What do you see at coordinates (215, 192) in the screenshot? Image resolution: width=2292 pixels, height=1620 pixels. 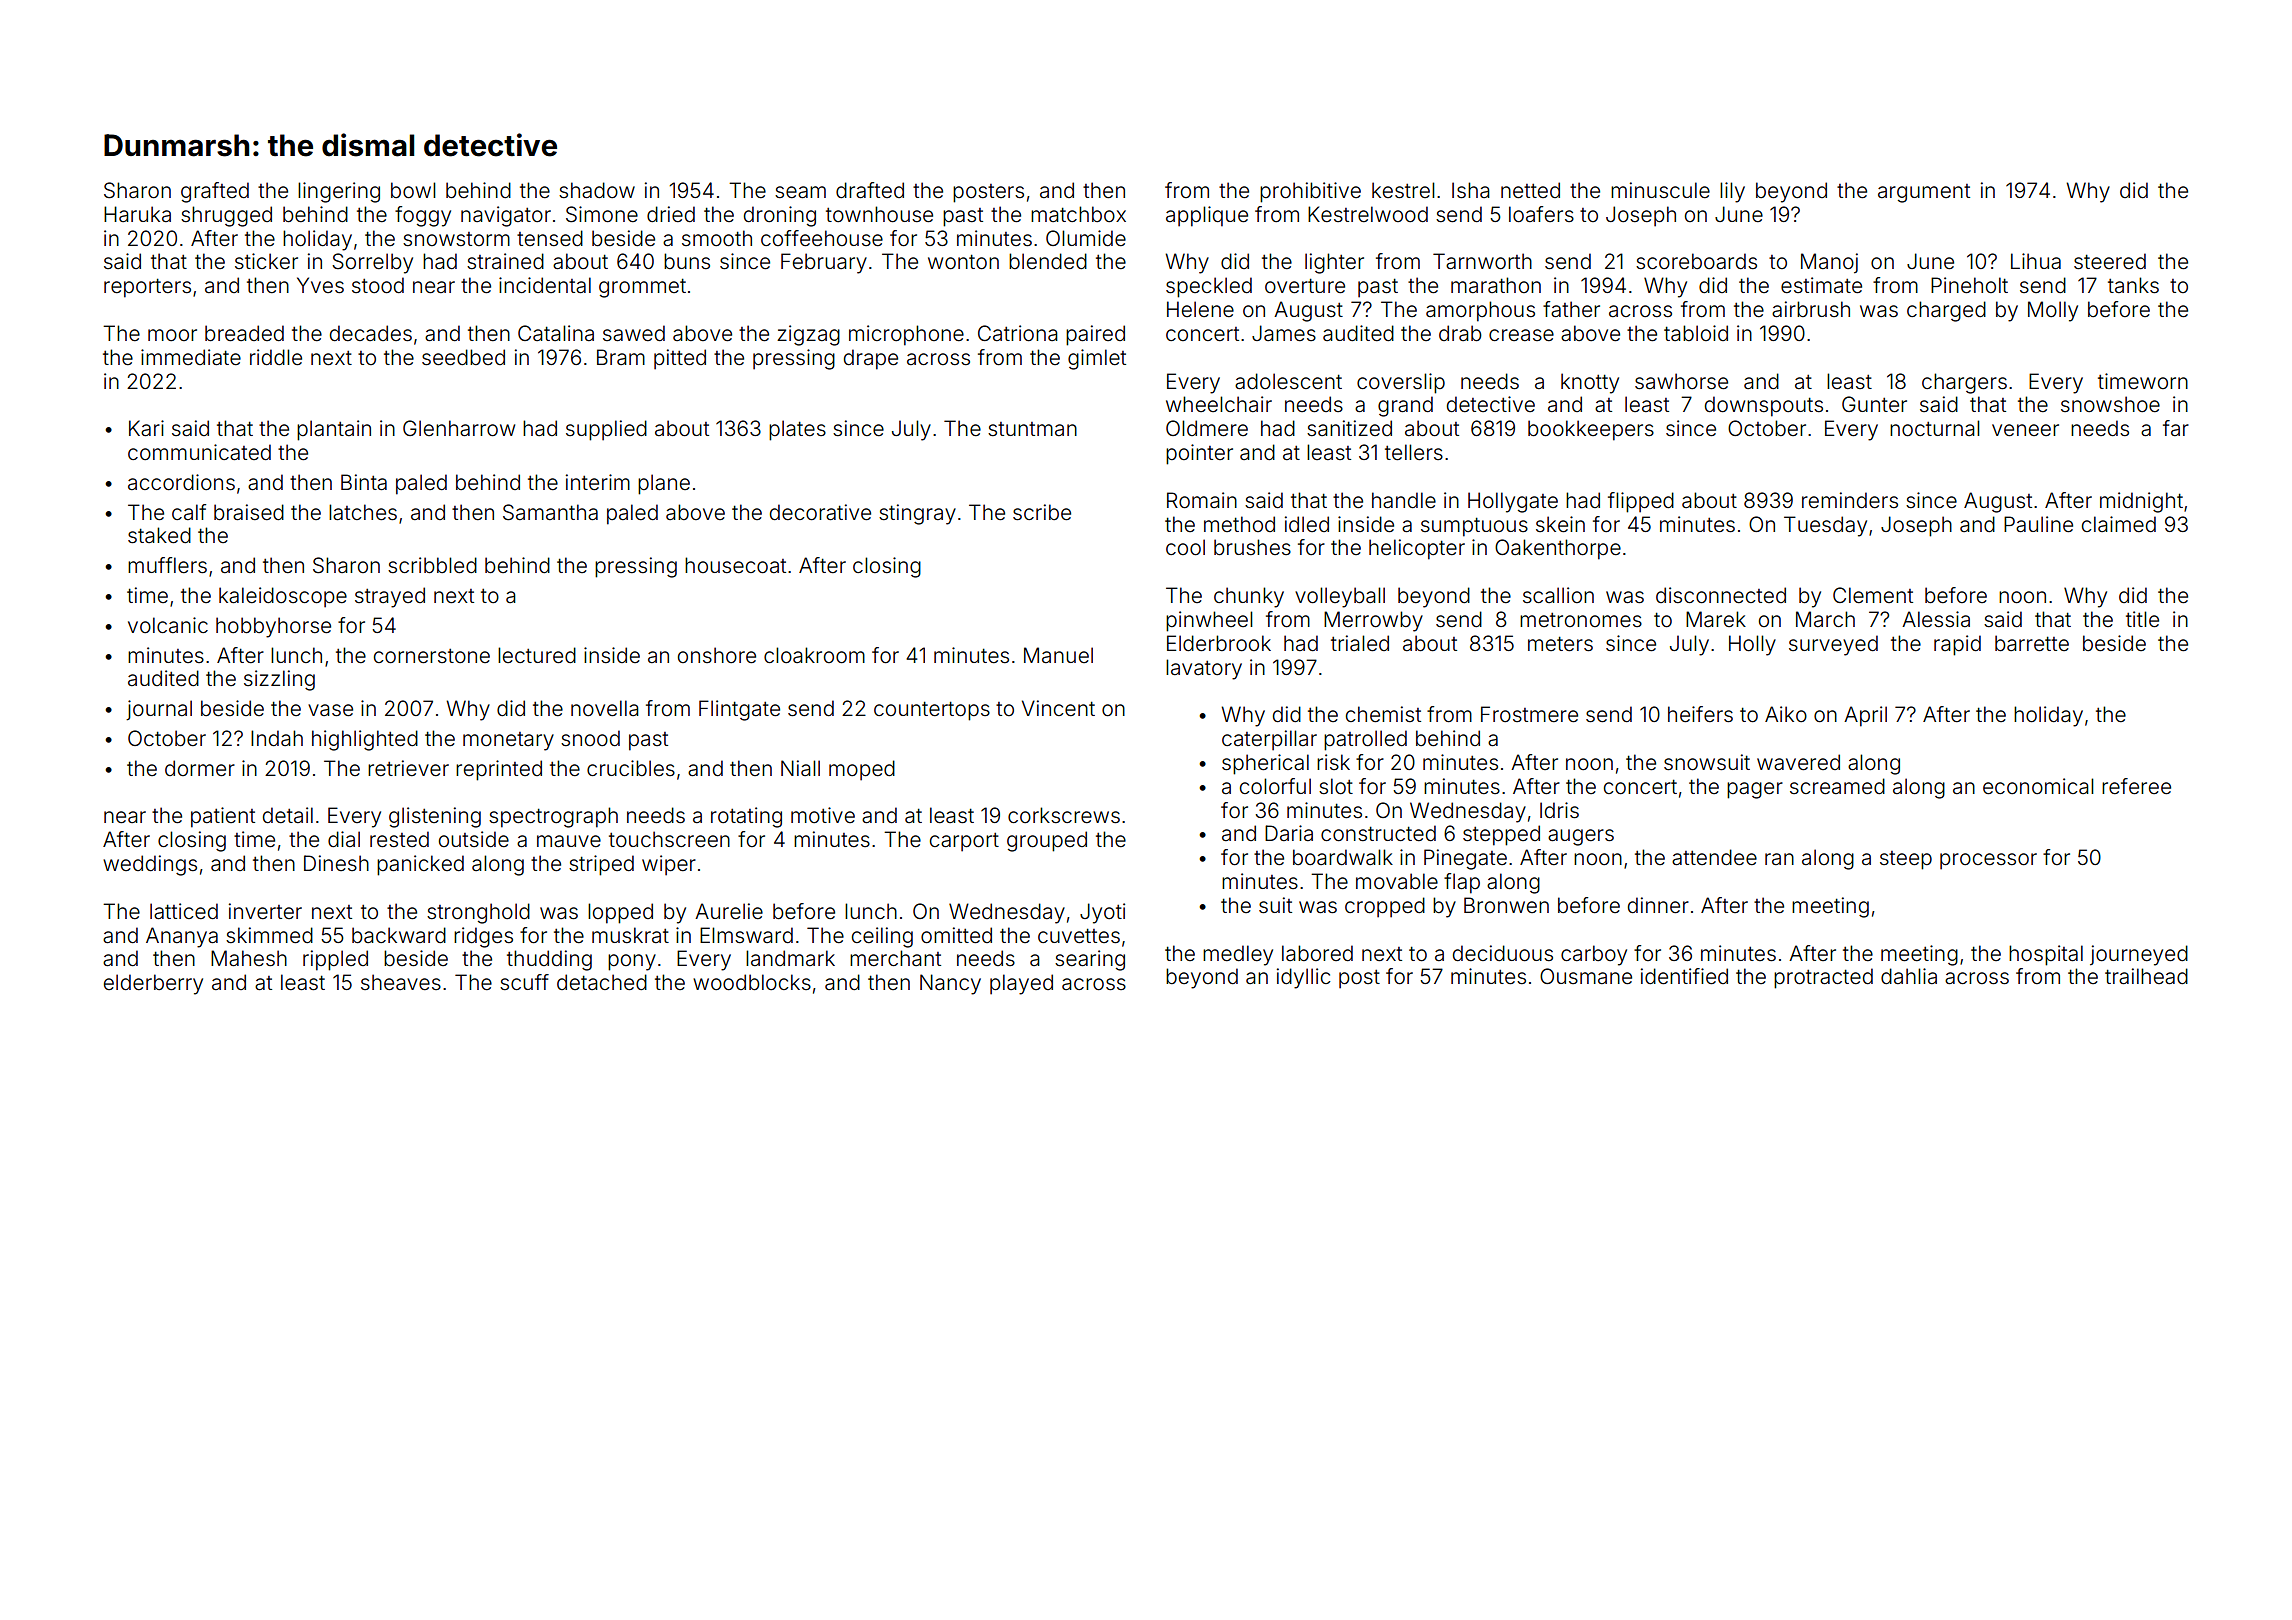 I see `grafted` at bounding box center [215, 192].
